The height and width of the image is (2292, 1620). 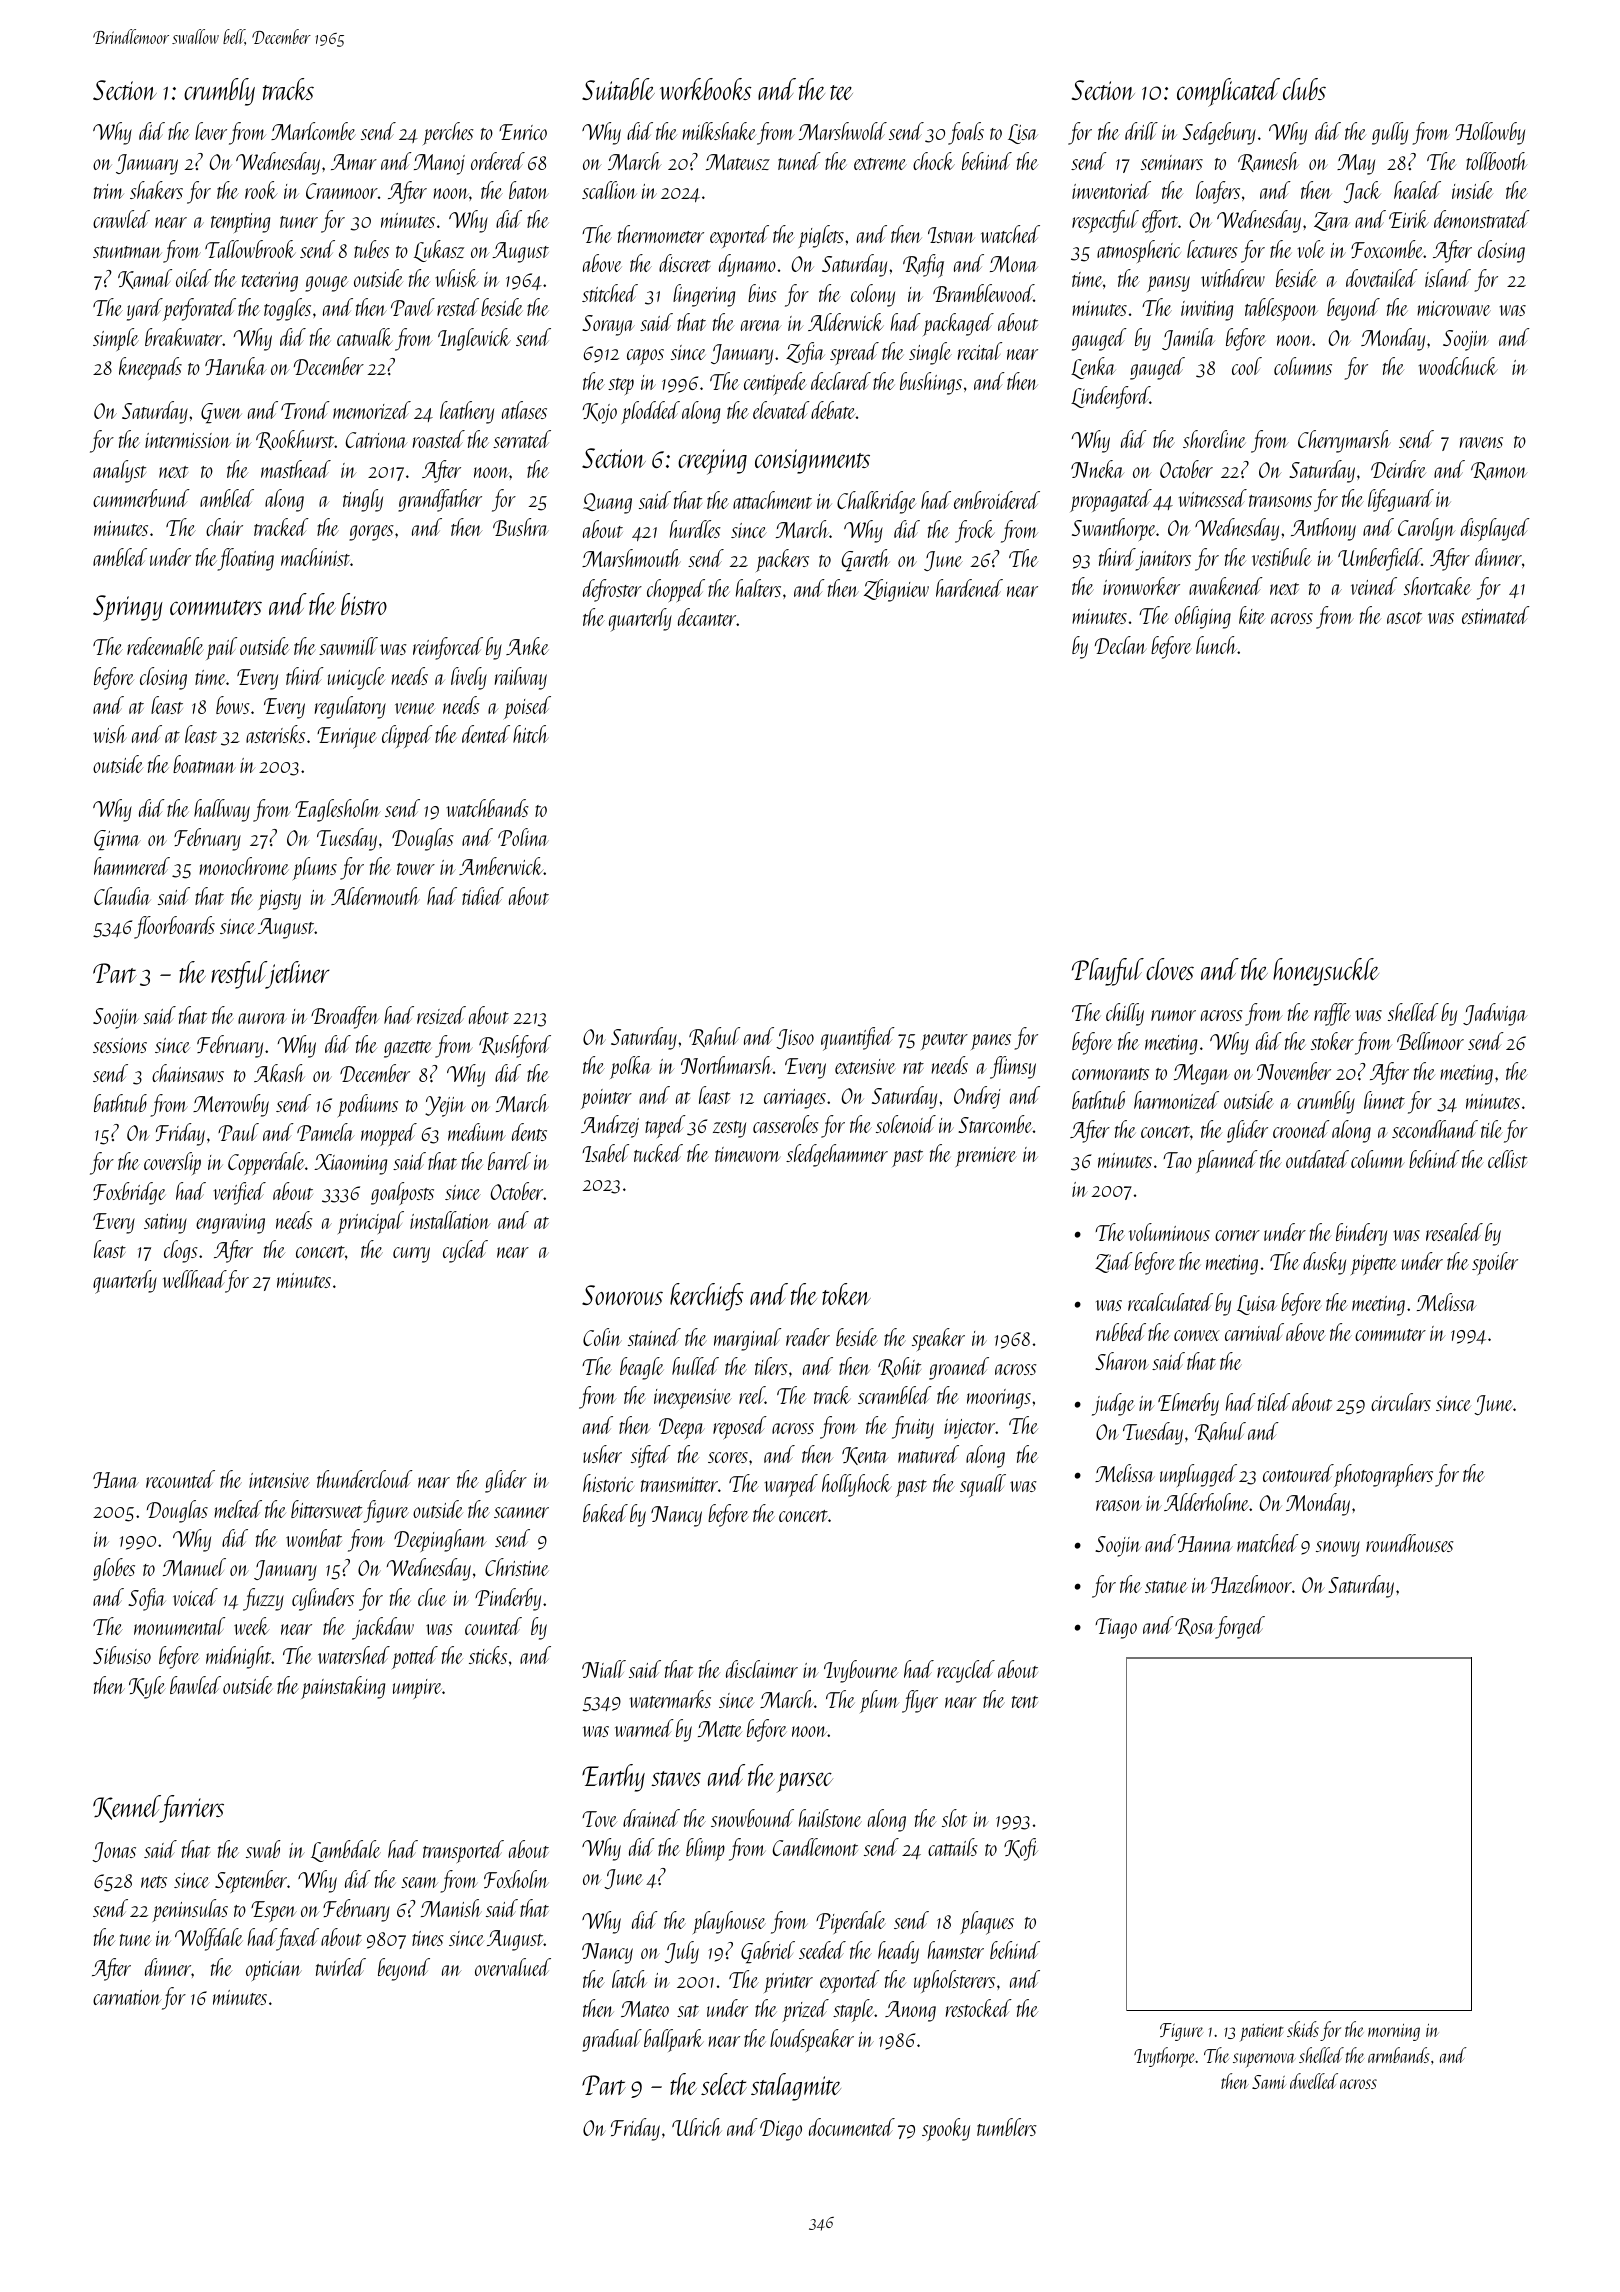 I want to click on Umberfield, so click(x=1380, y=559).
